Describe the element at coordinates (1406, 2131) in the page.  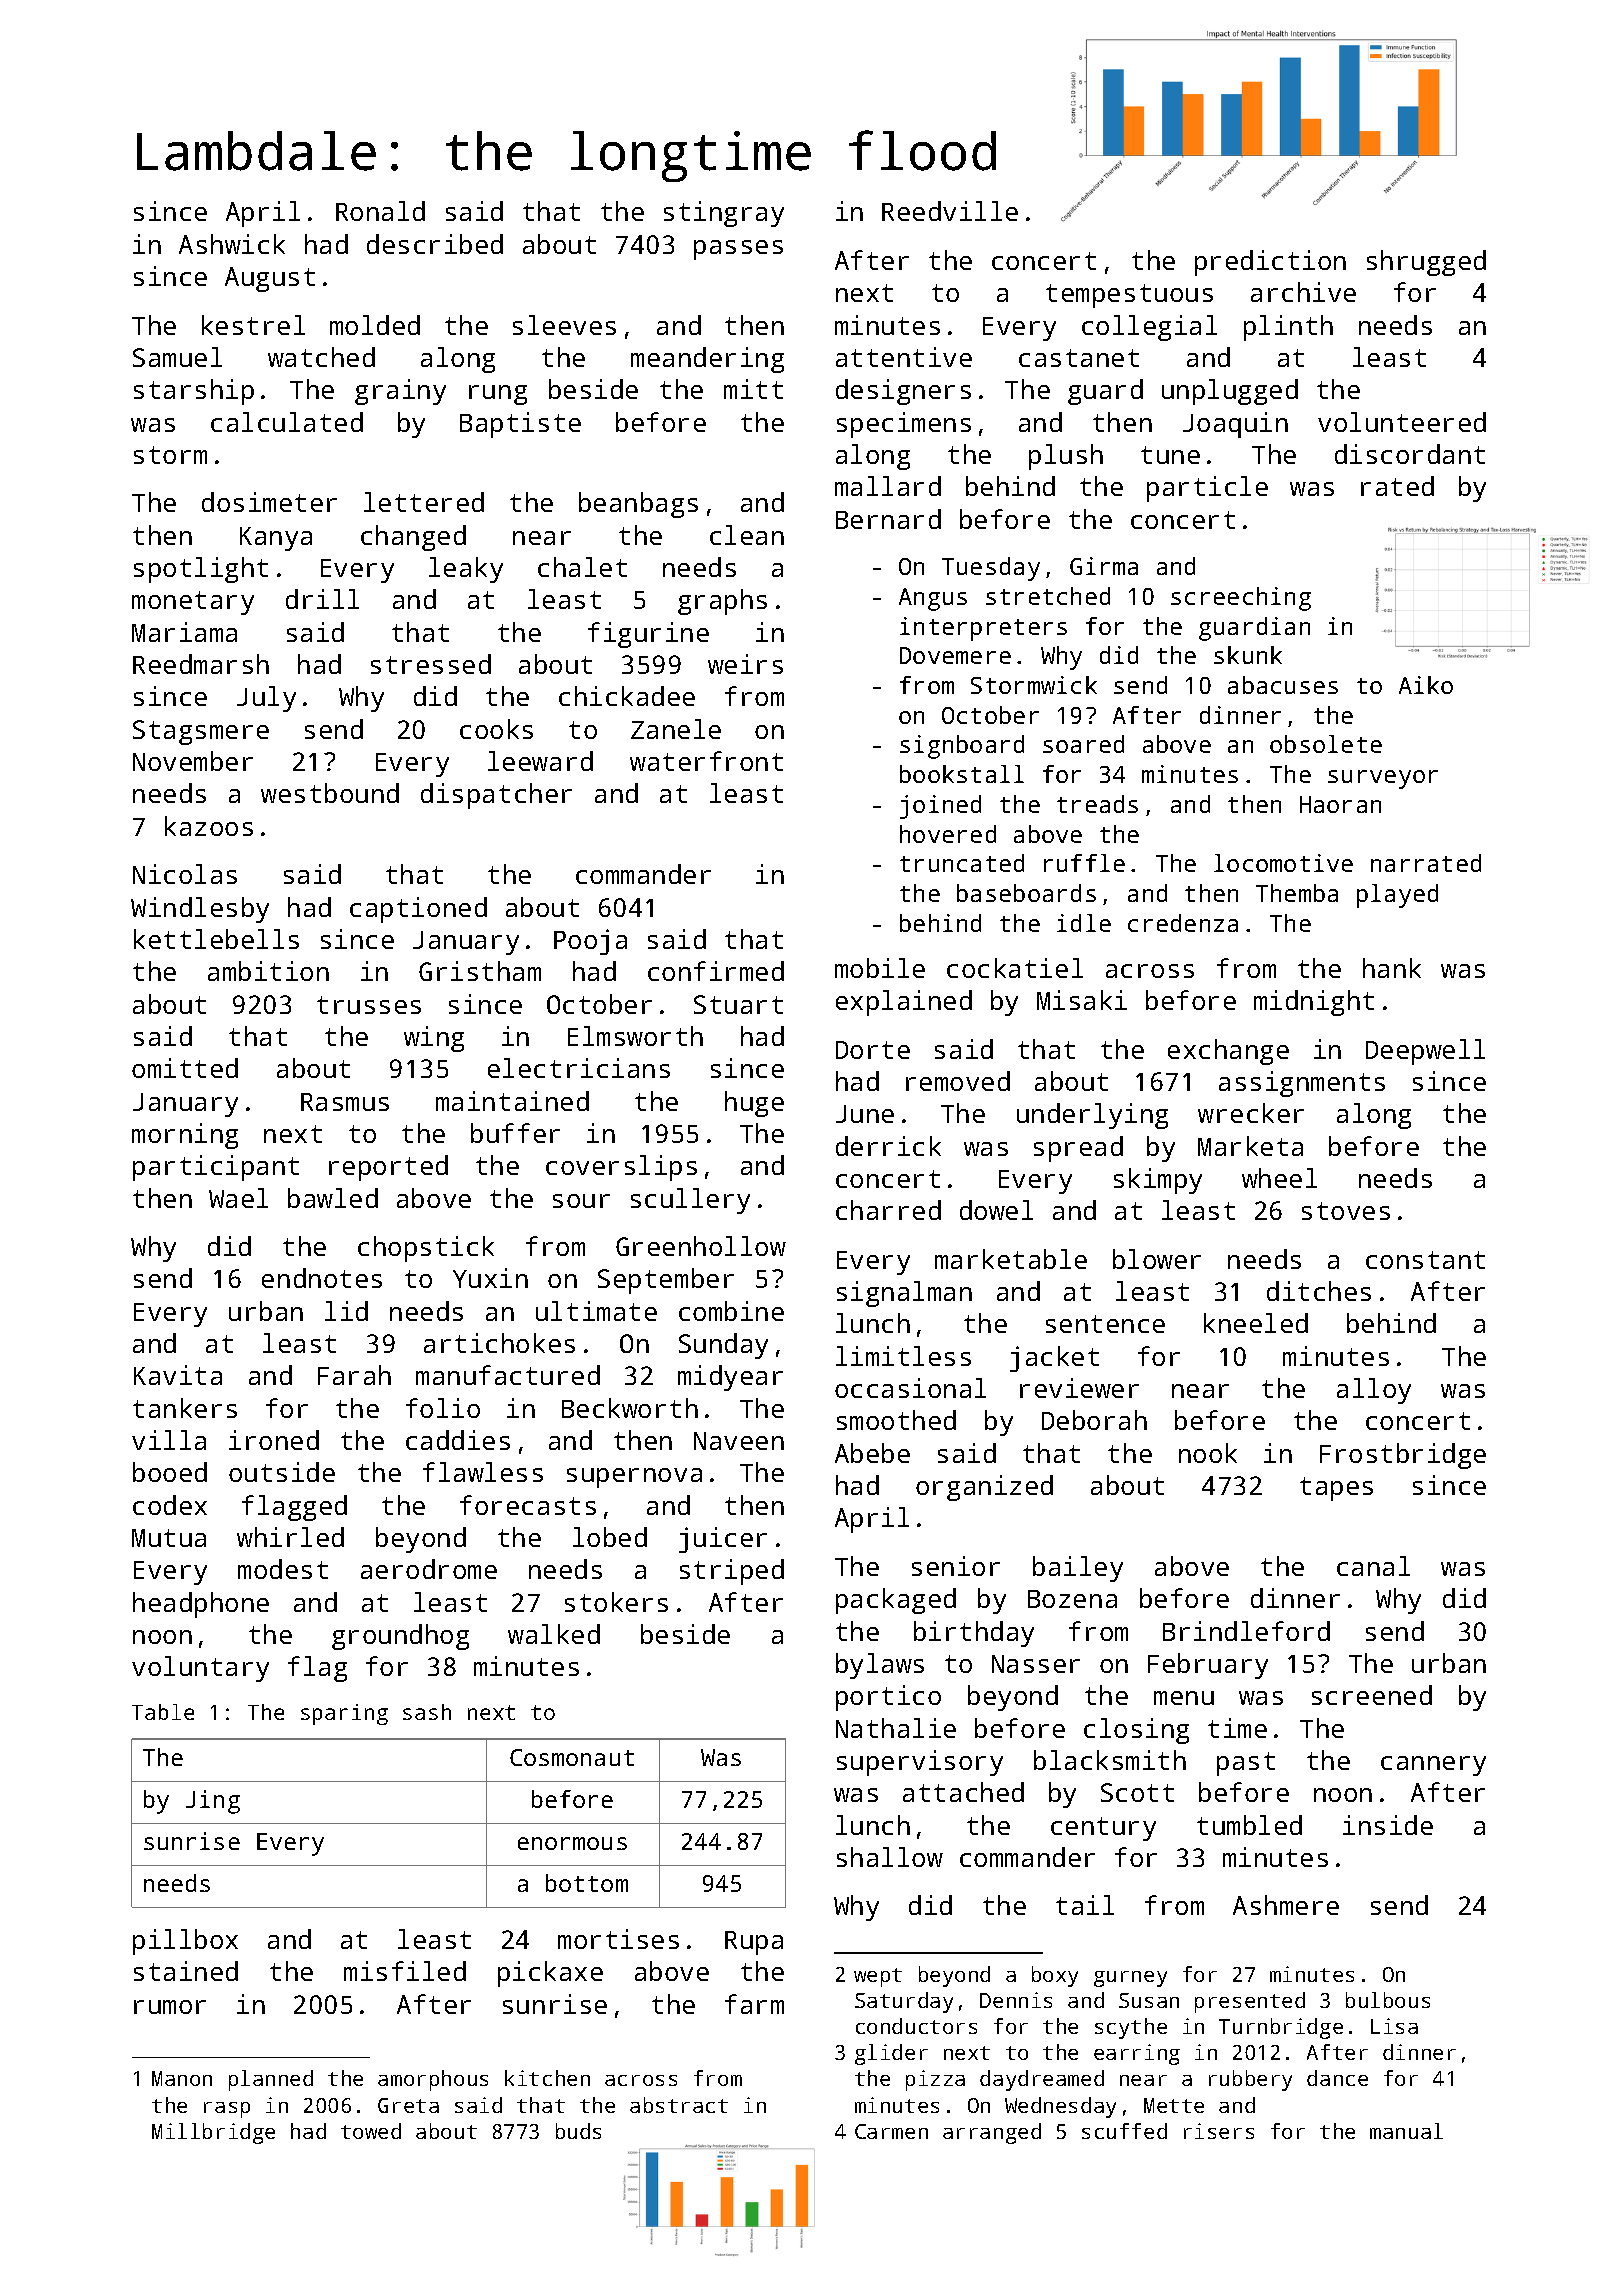
I see `manual` at that location.
